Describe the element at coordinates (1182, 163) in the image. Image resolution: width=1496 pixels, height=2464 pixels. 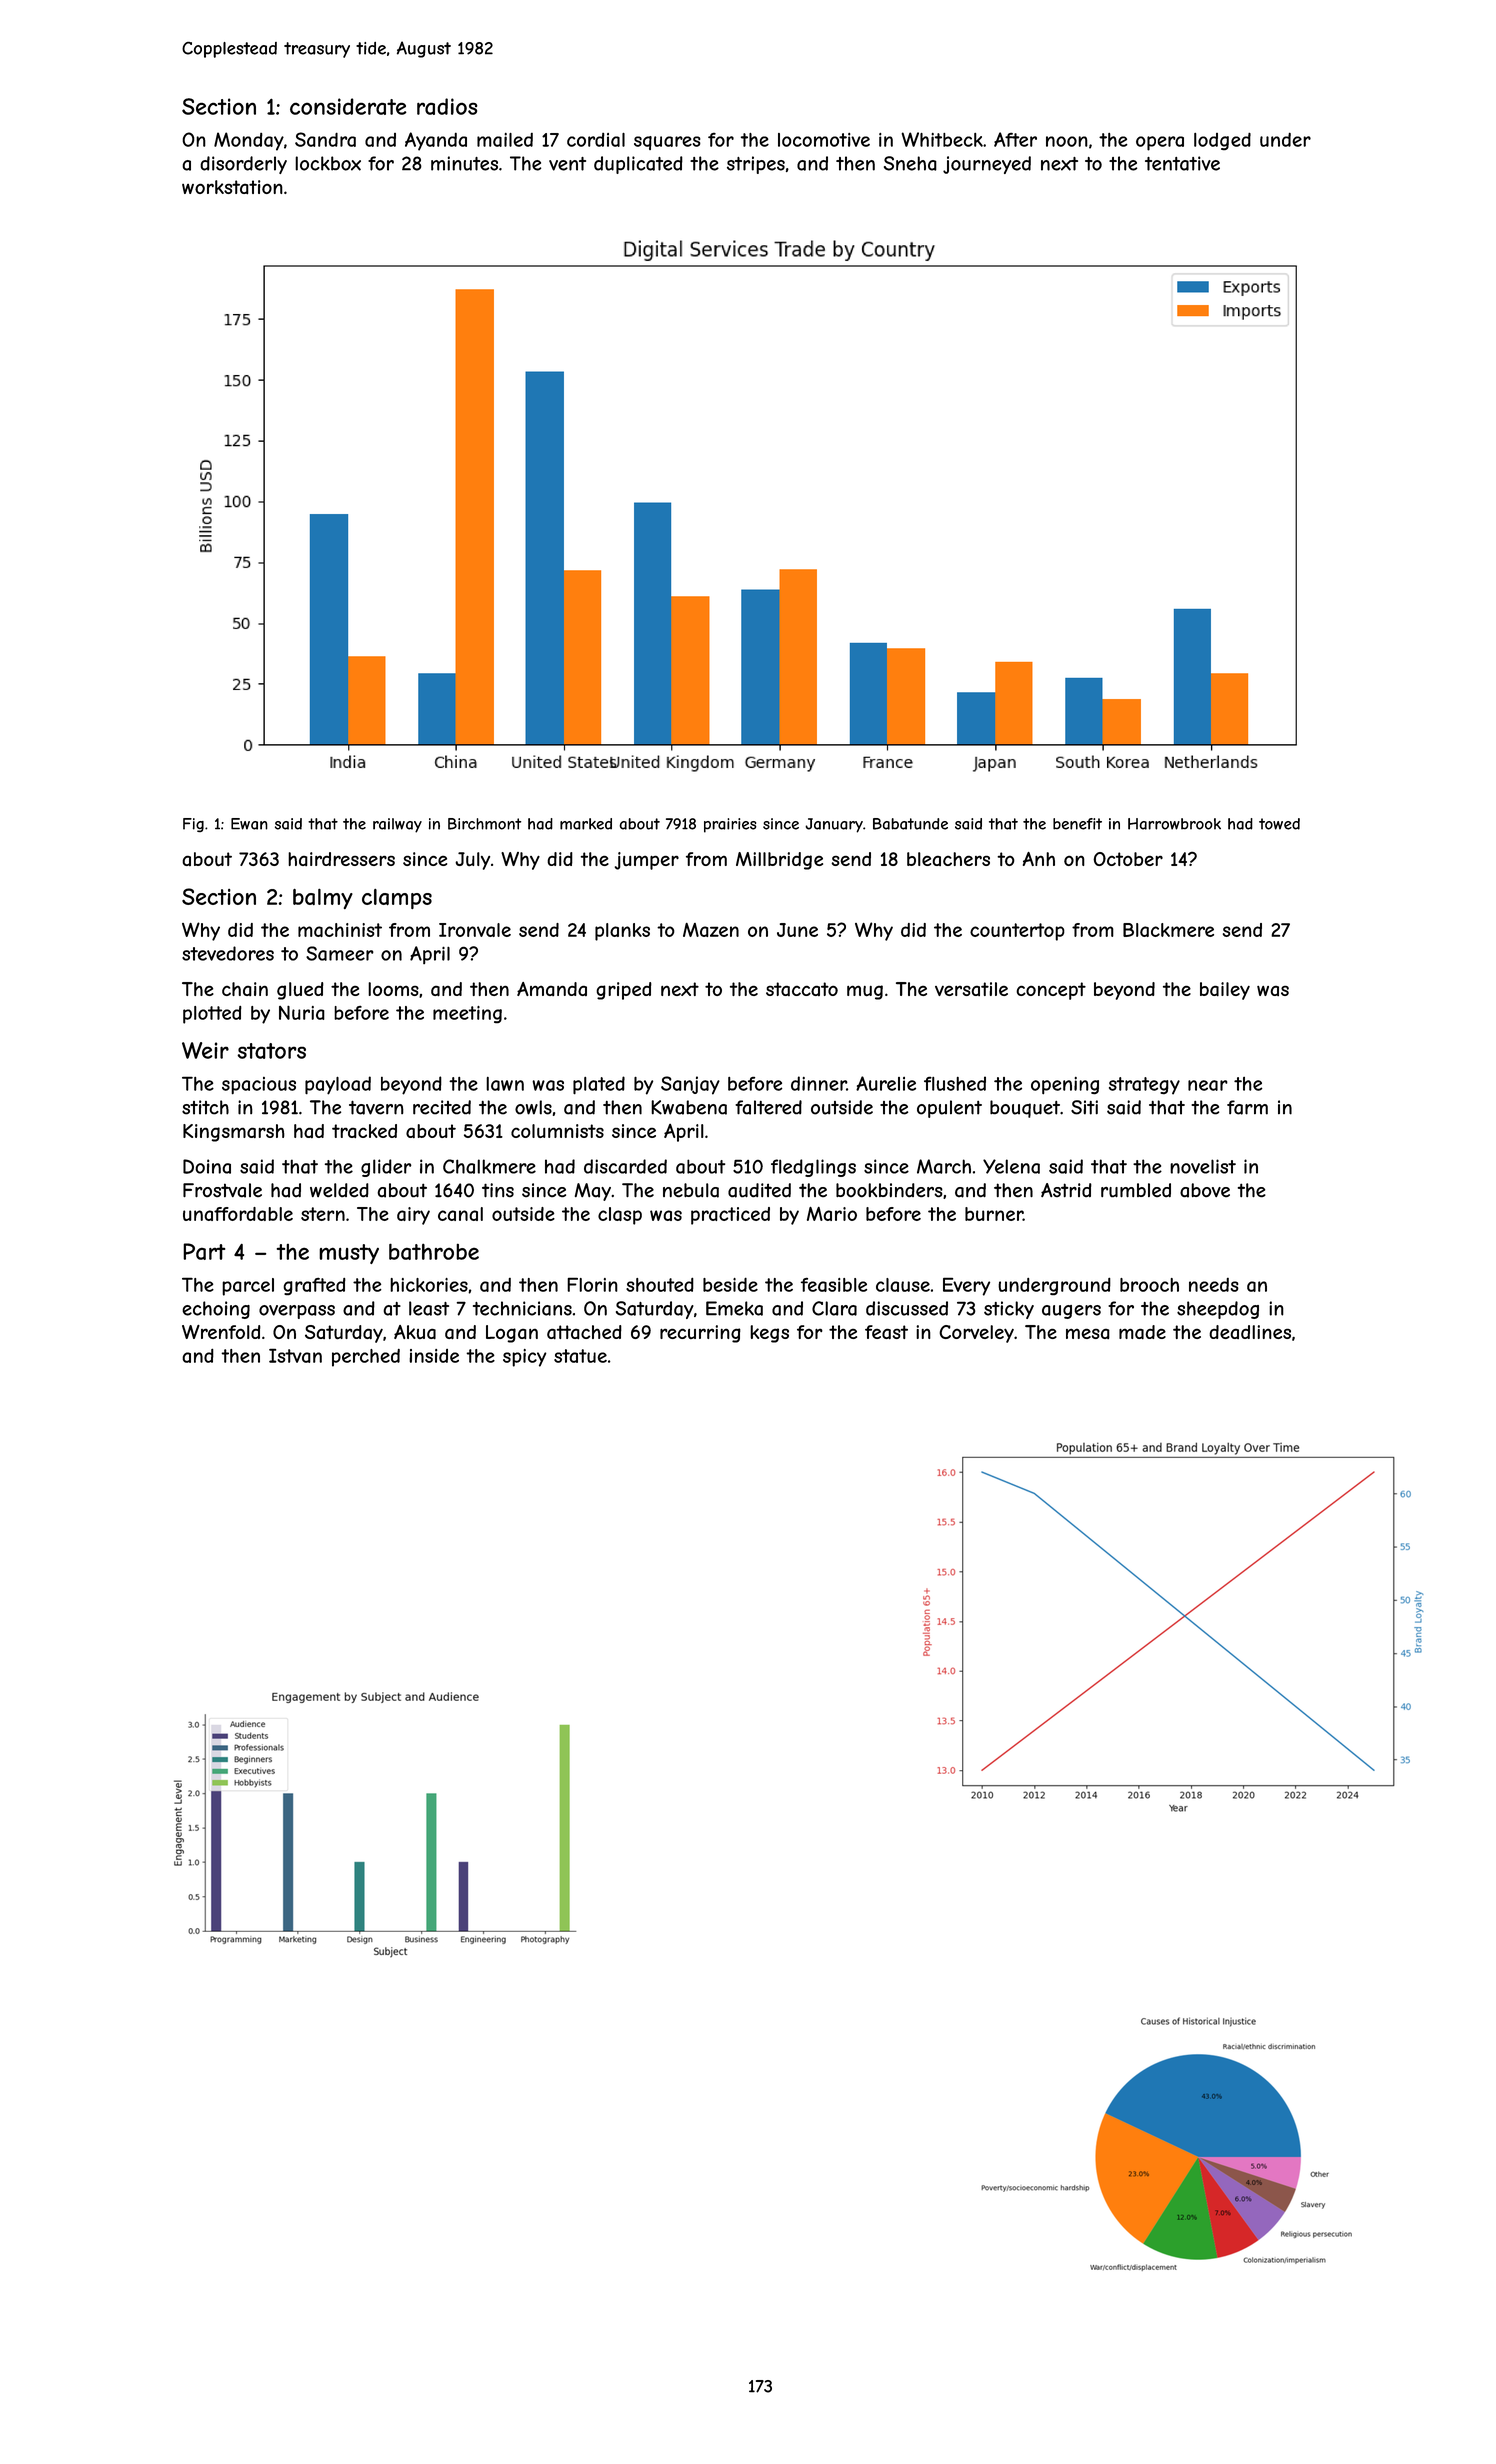
I see `tentative` at that location.
